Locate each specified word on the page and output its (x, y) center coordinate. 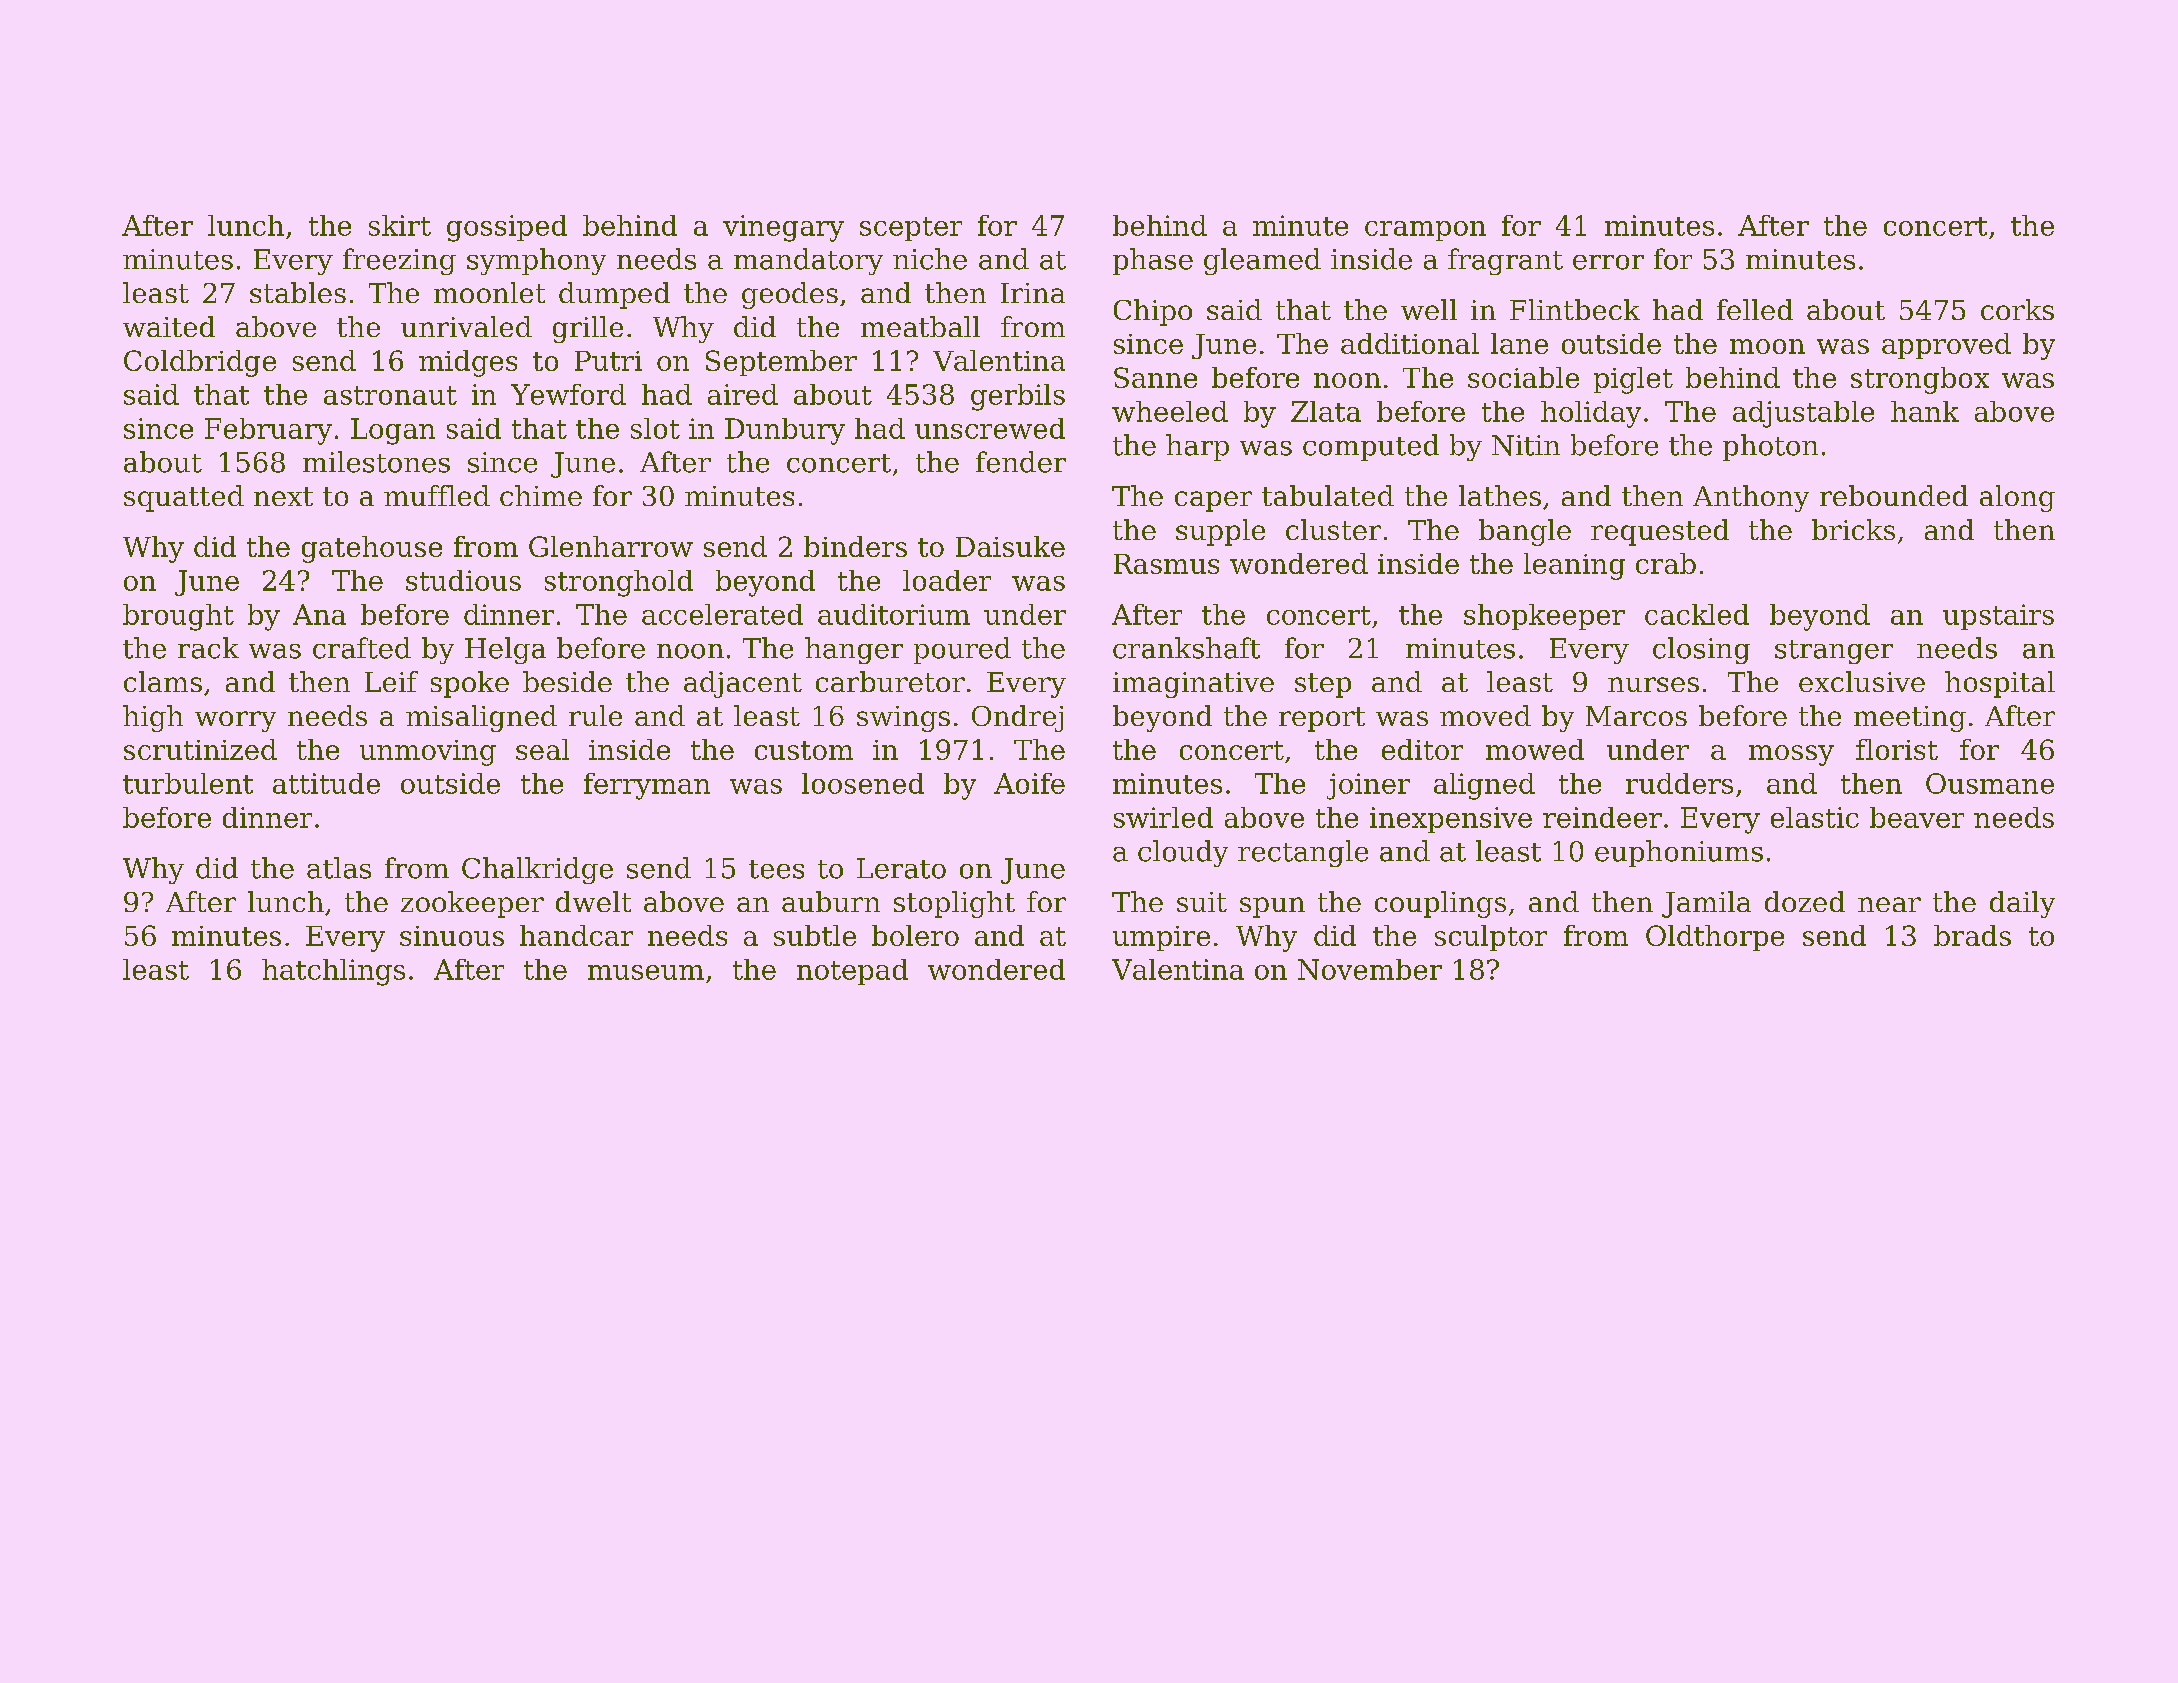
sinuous (452, 936)
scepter (911, 229)
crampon (1425, 231)
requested (1660, 532)
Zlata (1326, 411)
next (283, 496)
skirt (400, 225)
